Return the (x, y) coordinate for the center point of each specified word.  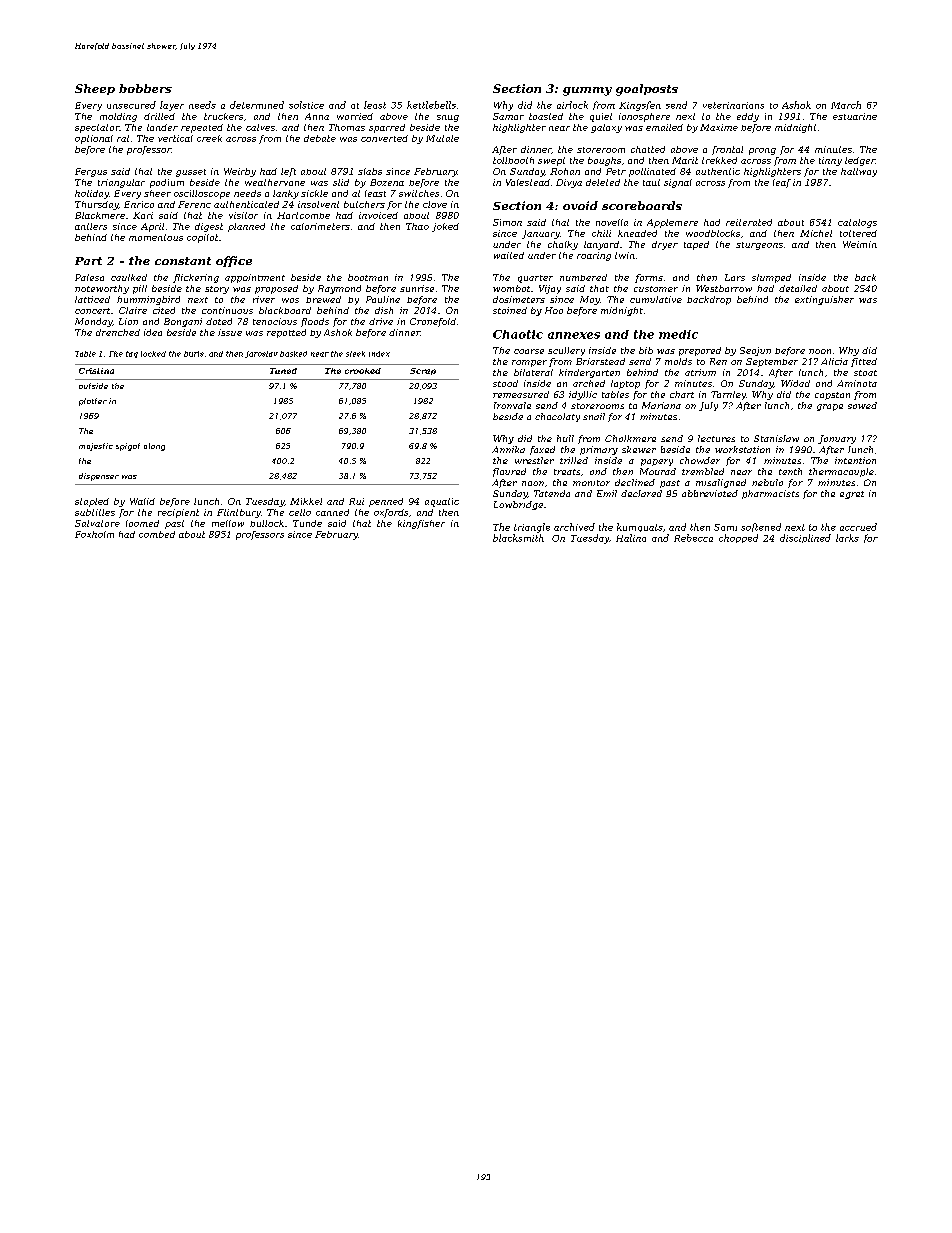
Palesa (89, 277)
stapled (92, 502)
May (590, 300)
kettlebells (431, 105)
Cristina (96, 371)
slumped (771, 278)
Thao (417, 226)
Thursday (97, 205)
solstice (306, 105)
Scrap (423, 371)
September (772, 362)
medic (678, 334)
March (846, 105)
